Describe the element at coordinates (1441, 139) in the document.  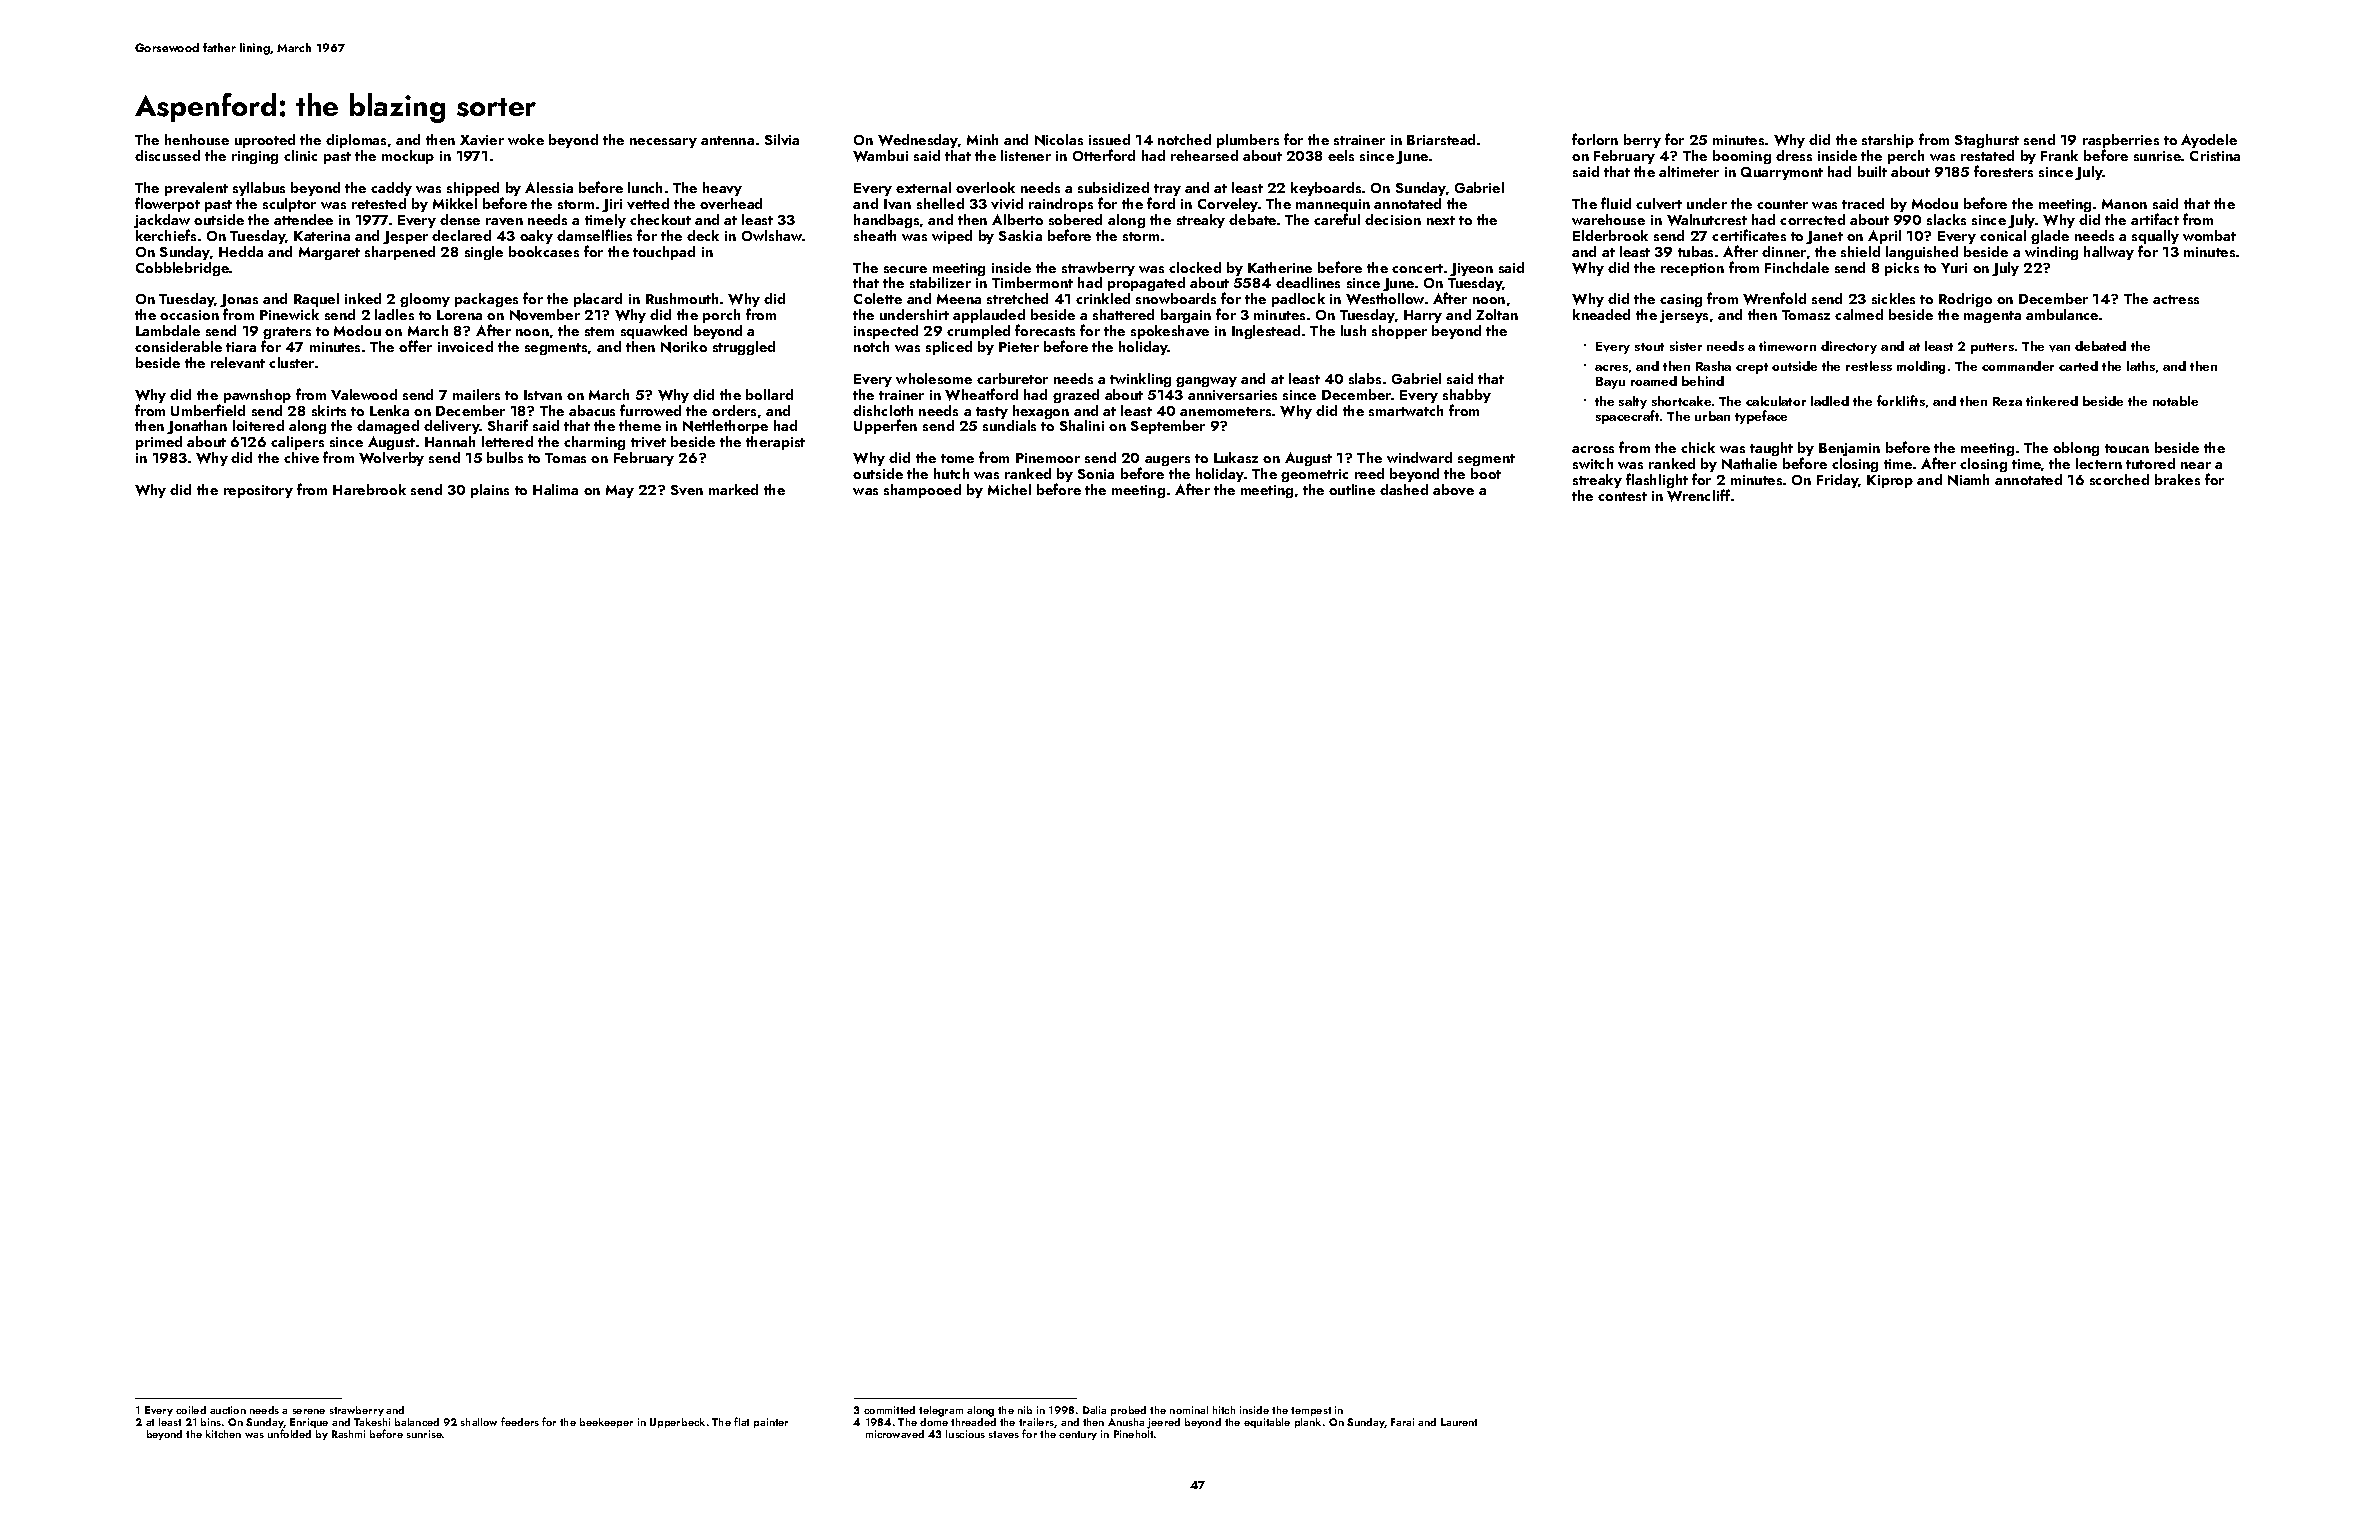
I see `Briarstead` at that location.
